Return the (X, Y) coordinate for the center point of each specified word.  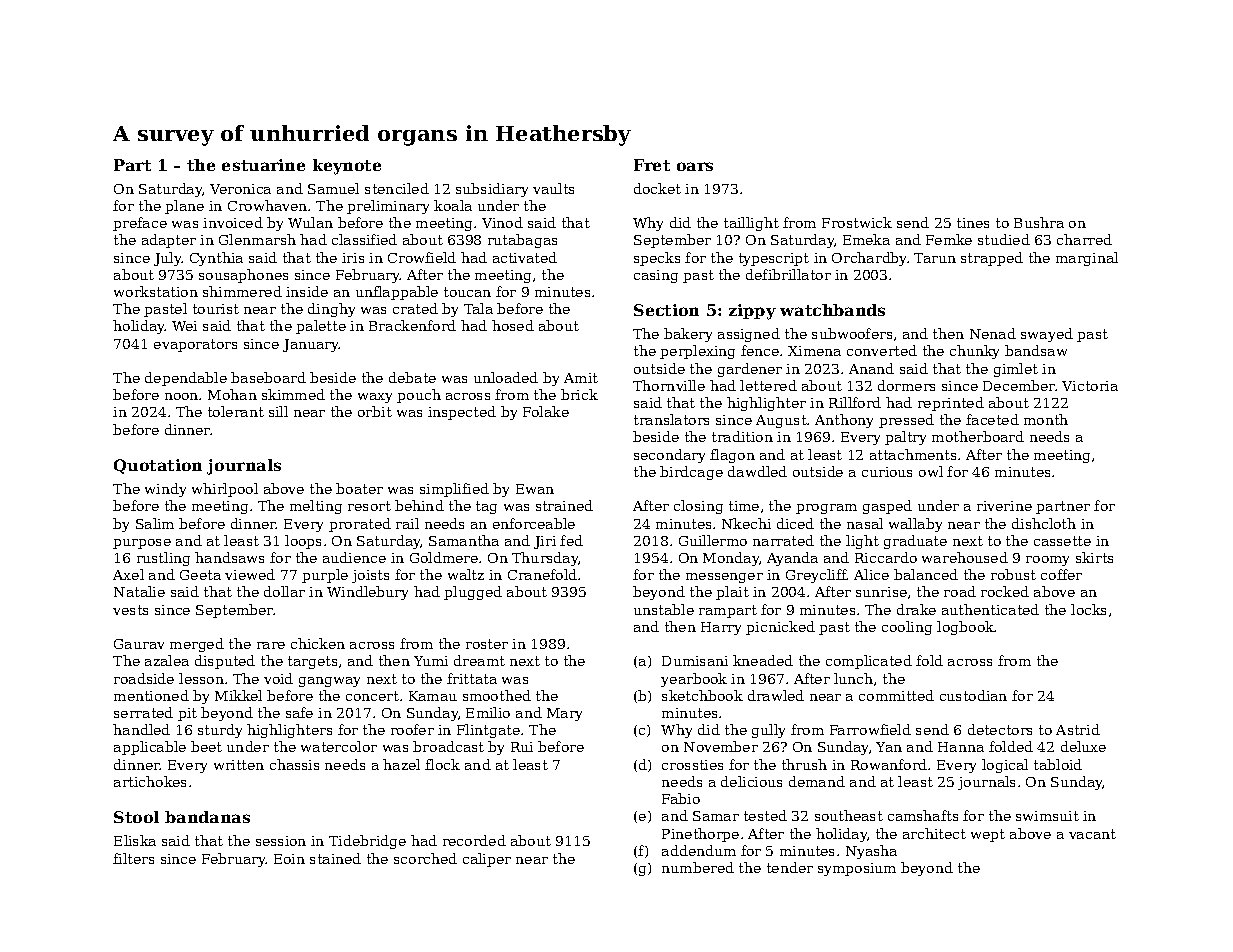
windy (165, 490)
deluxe (1083, 746)
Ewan (535, 489)
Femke (949, 239)
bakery (688, 335)
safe (299, 712)
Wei (184, 326)
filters (133, 858)
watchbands (832, 310)
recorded (474, 840)
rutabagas (522, 241)
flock (442, 764)
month (1046, 419)
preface (140, 224)
